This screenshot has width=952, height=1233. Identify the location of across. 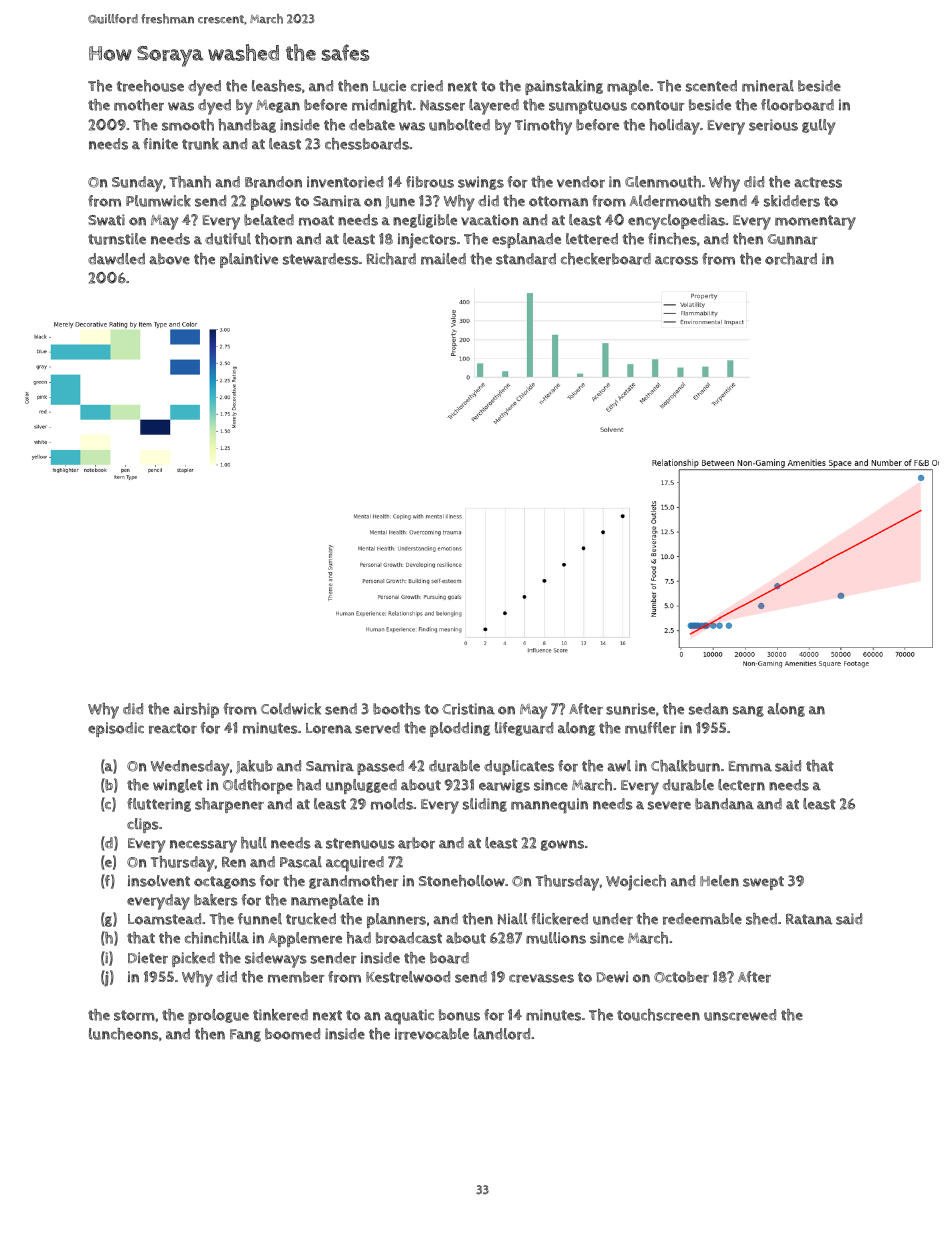
(676, 260).
